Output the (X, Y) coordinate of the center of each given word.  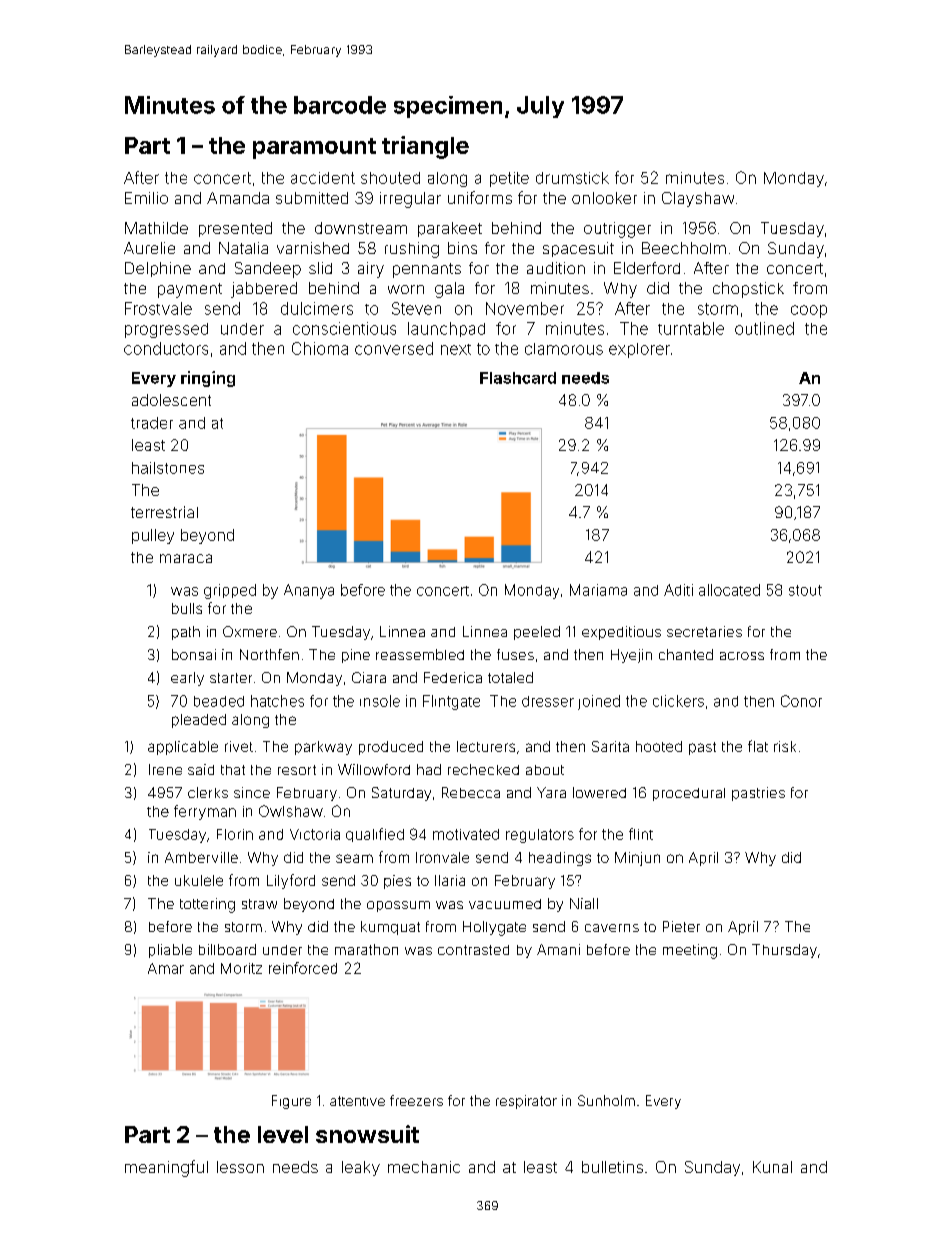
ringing (208, 379)
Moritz (241, 968)
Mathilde (156, 228)
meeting (690, 951)
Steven (416, 308)
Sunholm (606, 1100)
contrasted (473, 950)
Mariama (598, 590)
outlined (764, 328)
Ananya (309, 591)
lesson (240, 1167)
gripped (230, 591)
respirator (526, 1102)
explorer (639, 350)
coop (809, 311)
